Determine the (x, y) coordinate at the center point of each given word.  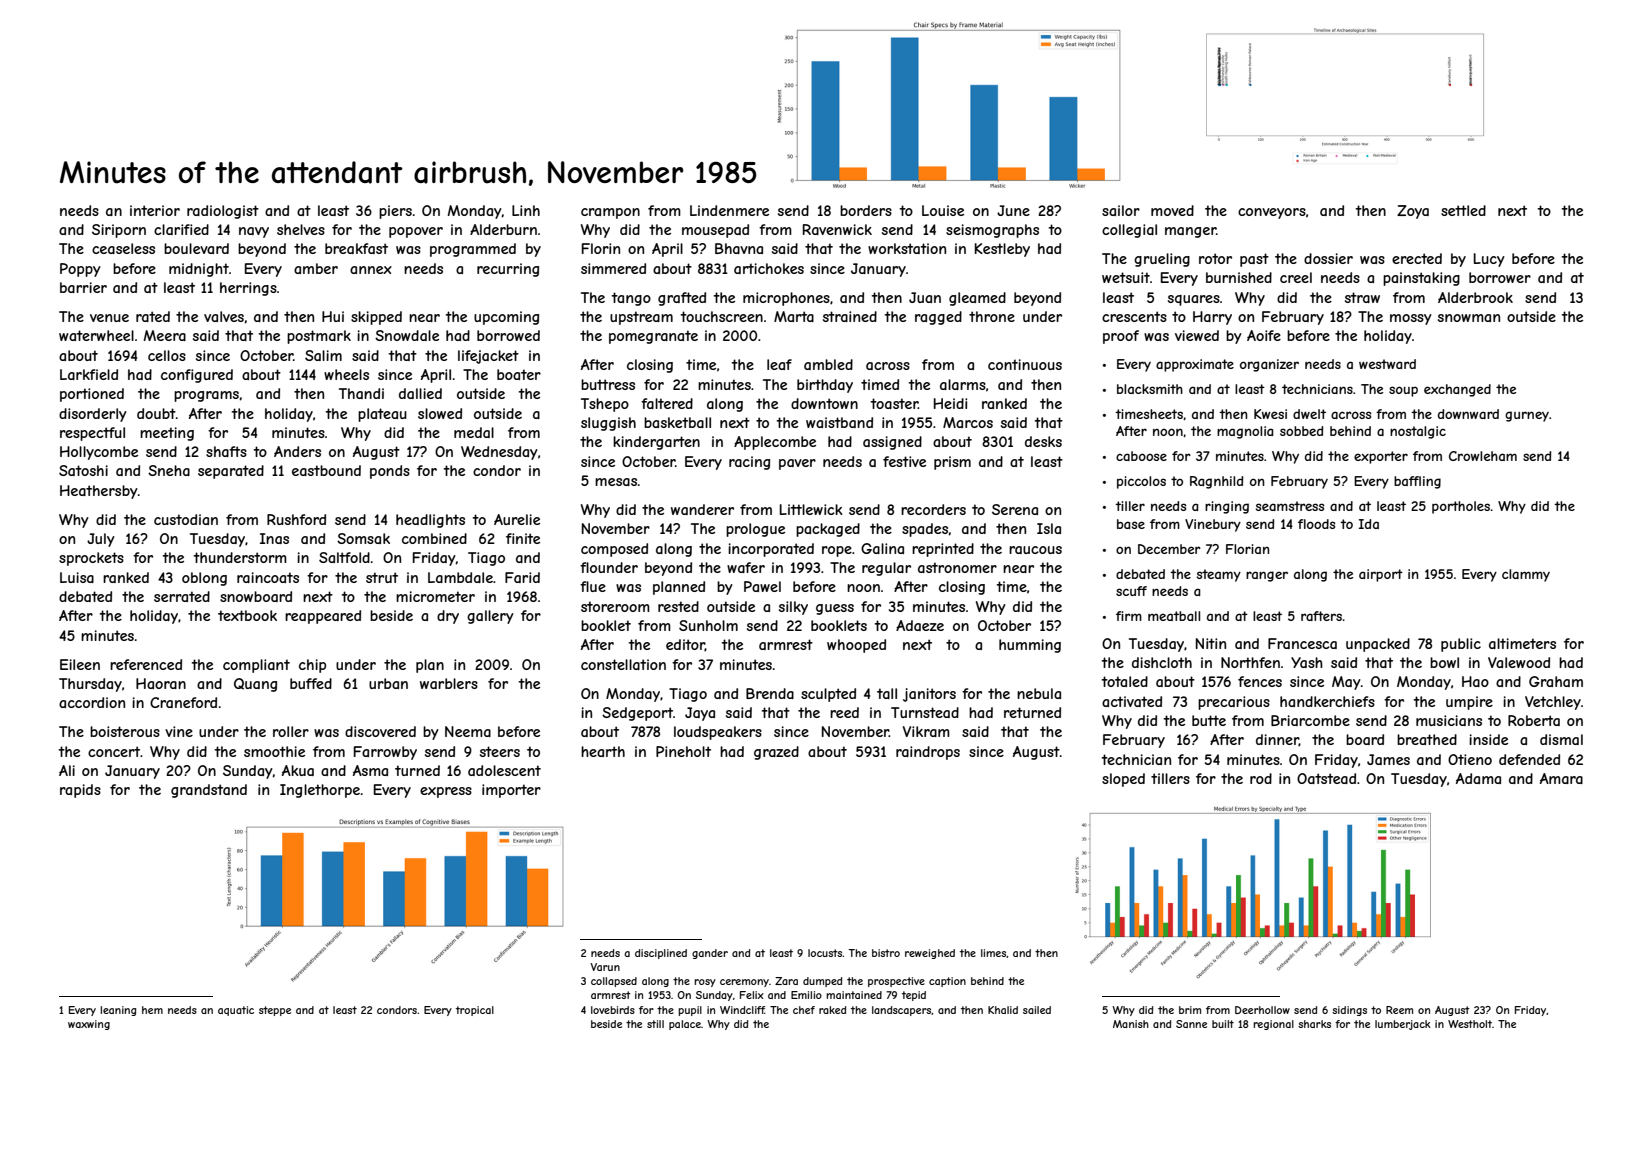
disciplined (661, 954)
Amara (1561, 778)
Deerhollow (1262, 1010)
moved (1172, 210)
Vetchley (1553, 703)
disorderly (93, 415)
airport (1381, 575)
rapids (80, 791)
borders (866, 210)
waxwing (89, 1025)
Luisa (77, 577)
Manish (1131, 1024)
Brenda (770, 693)
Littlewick (811, 509)
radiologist (223, 212)
